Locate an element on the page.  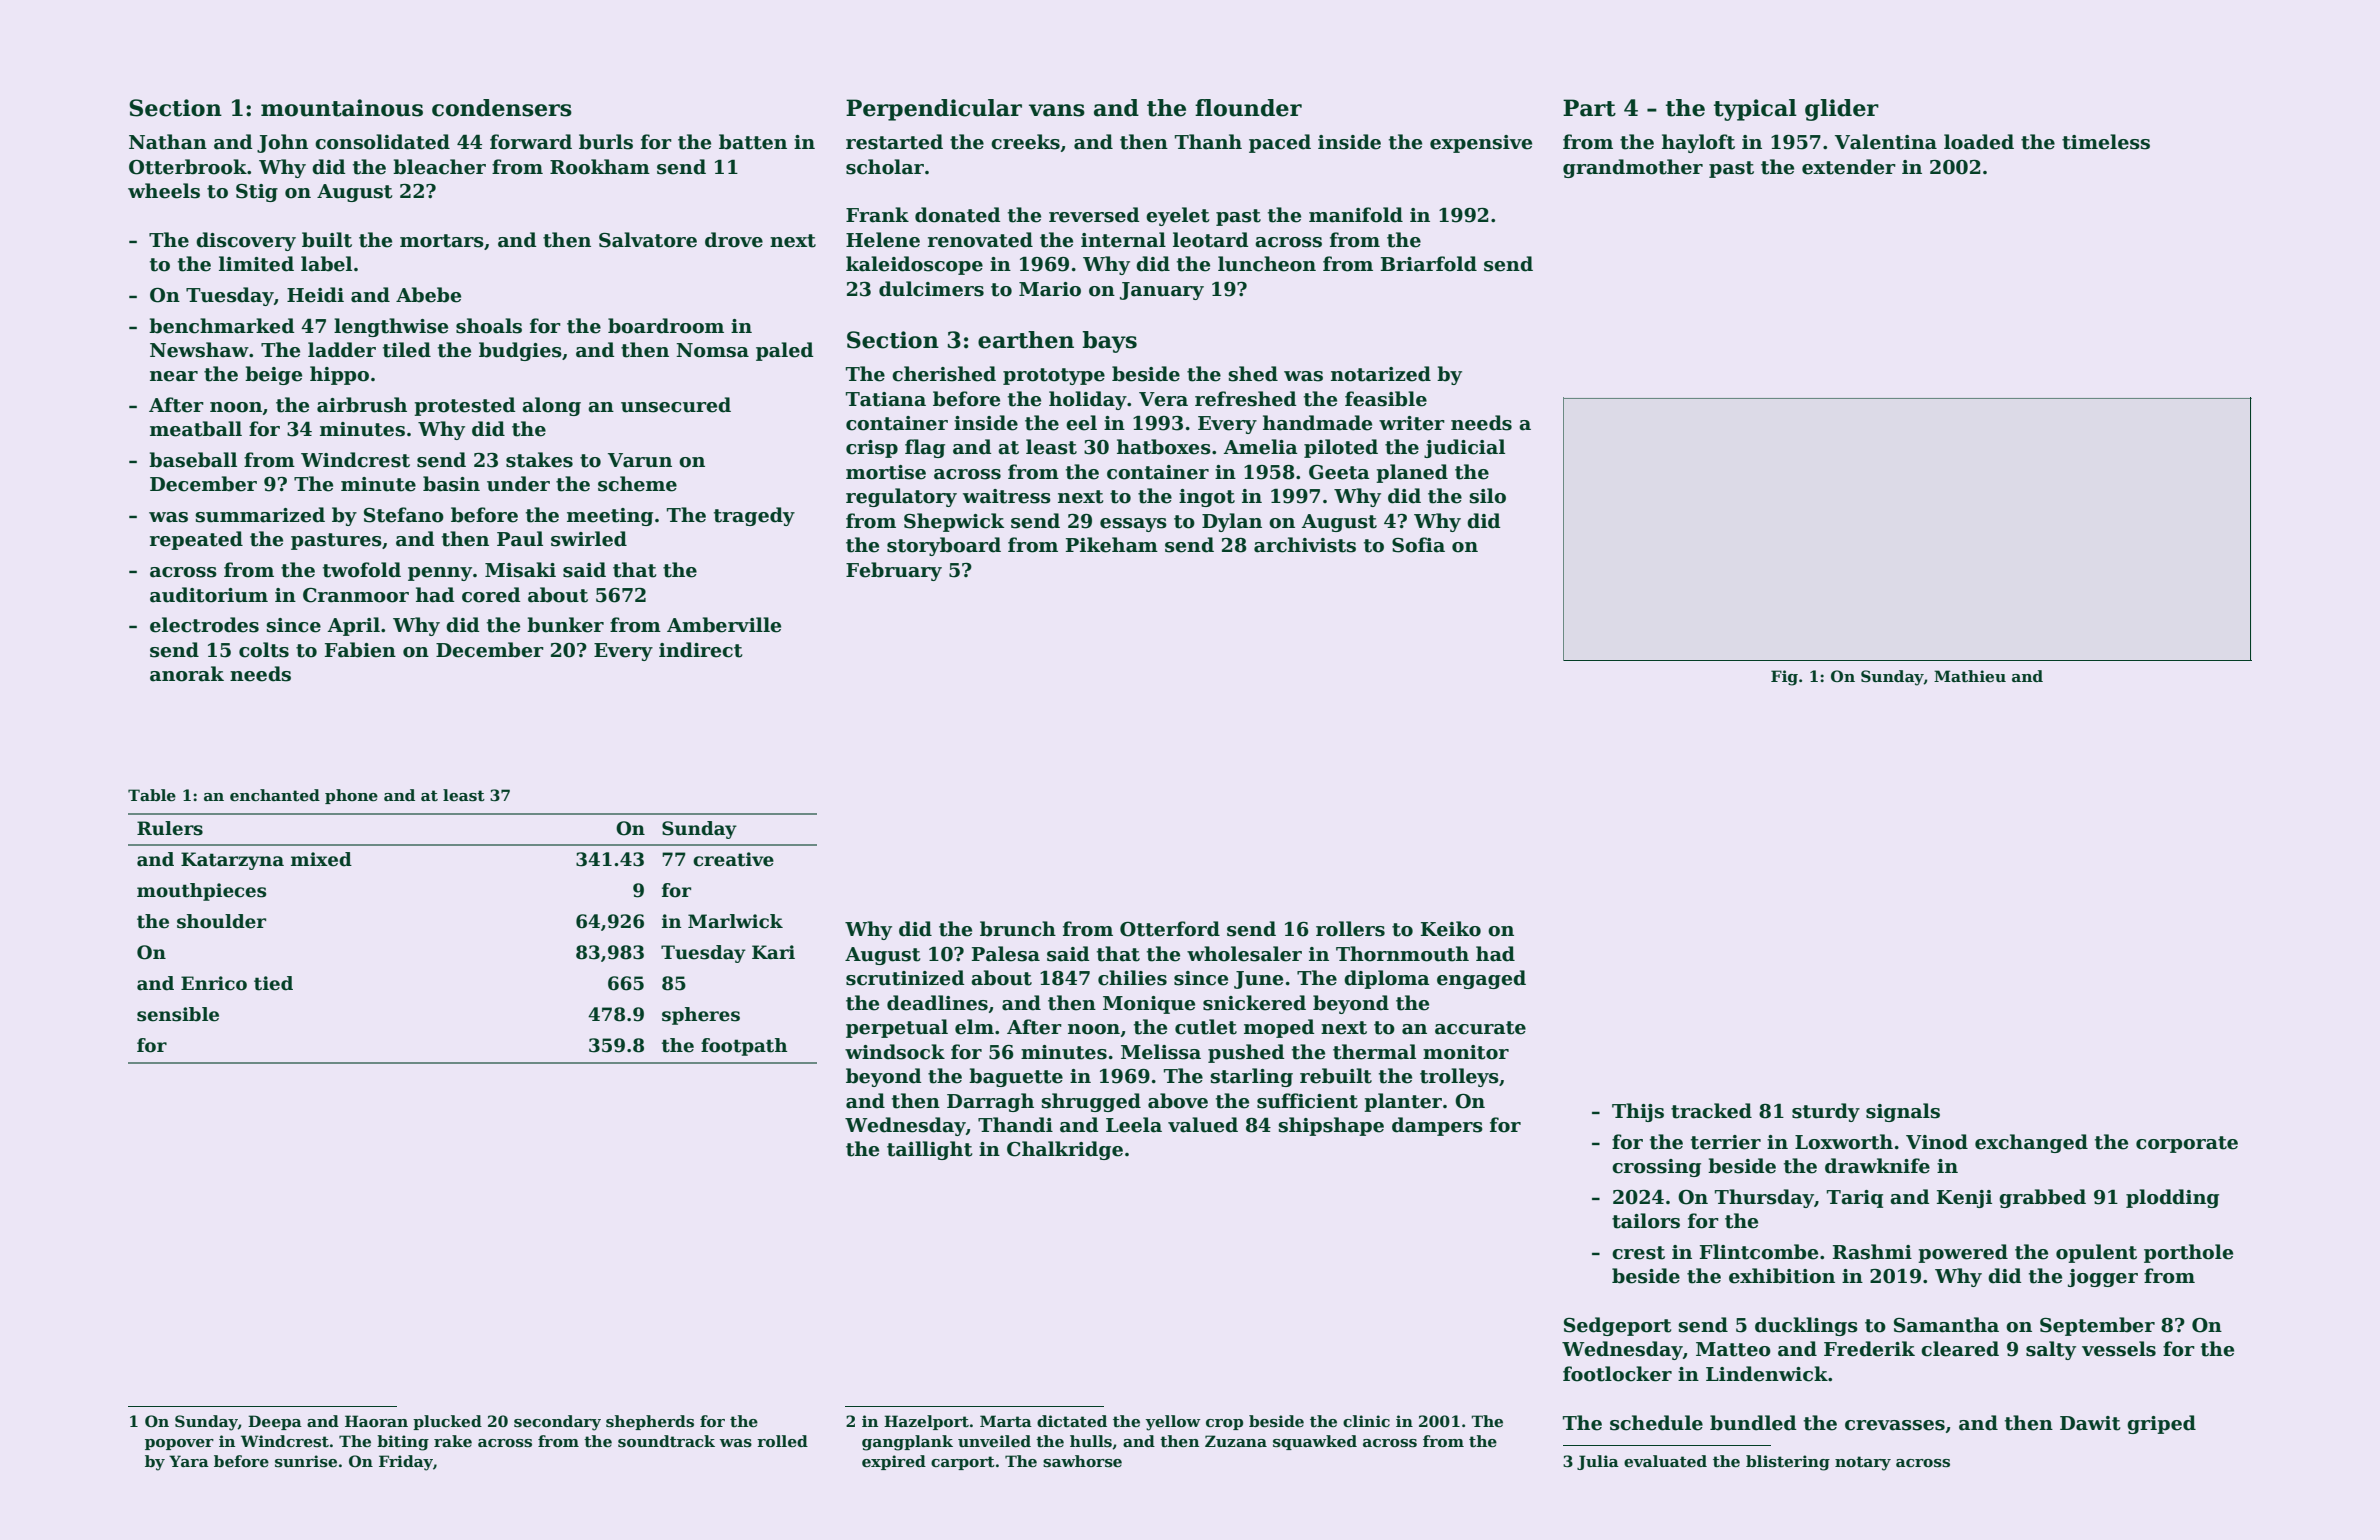
ingot is located at coordinates (1207, 498).
